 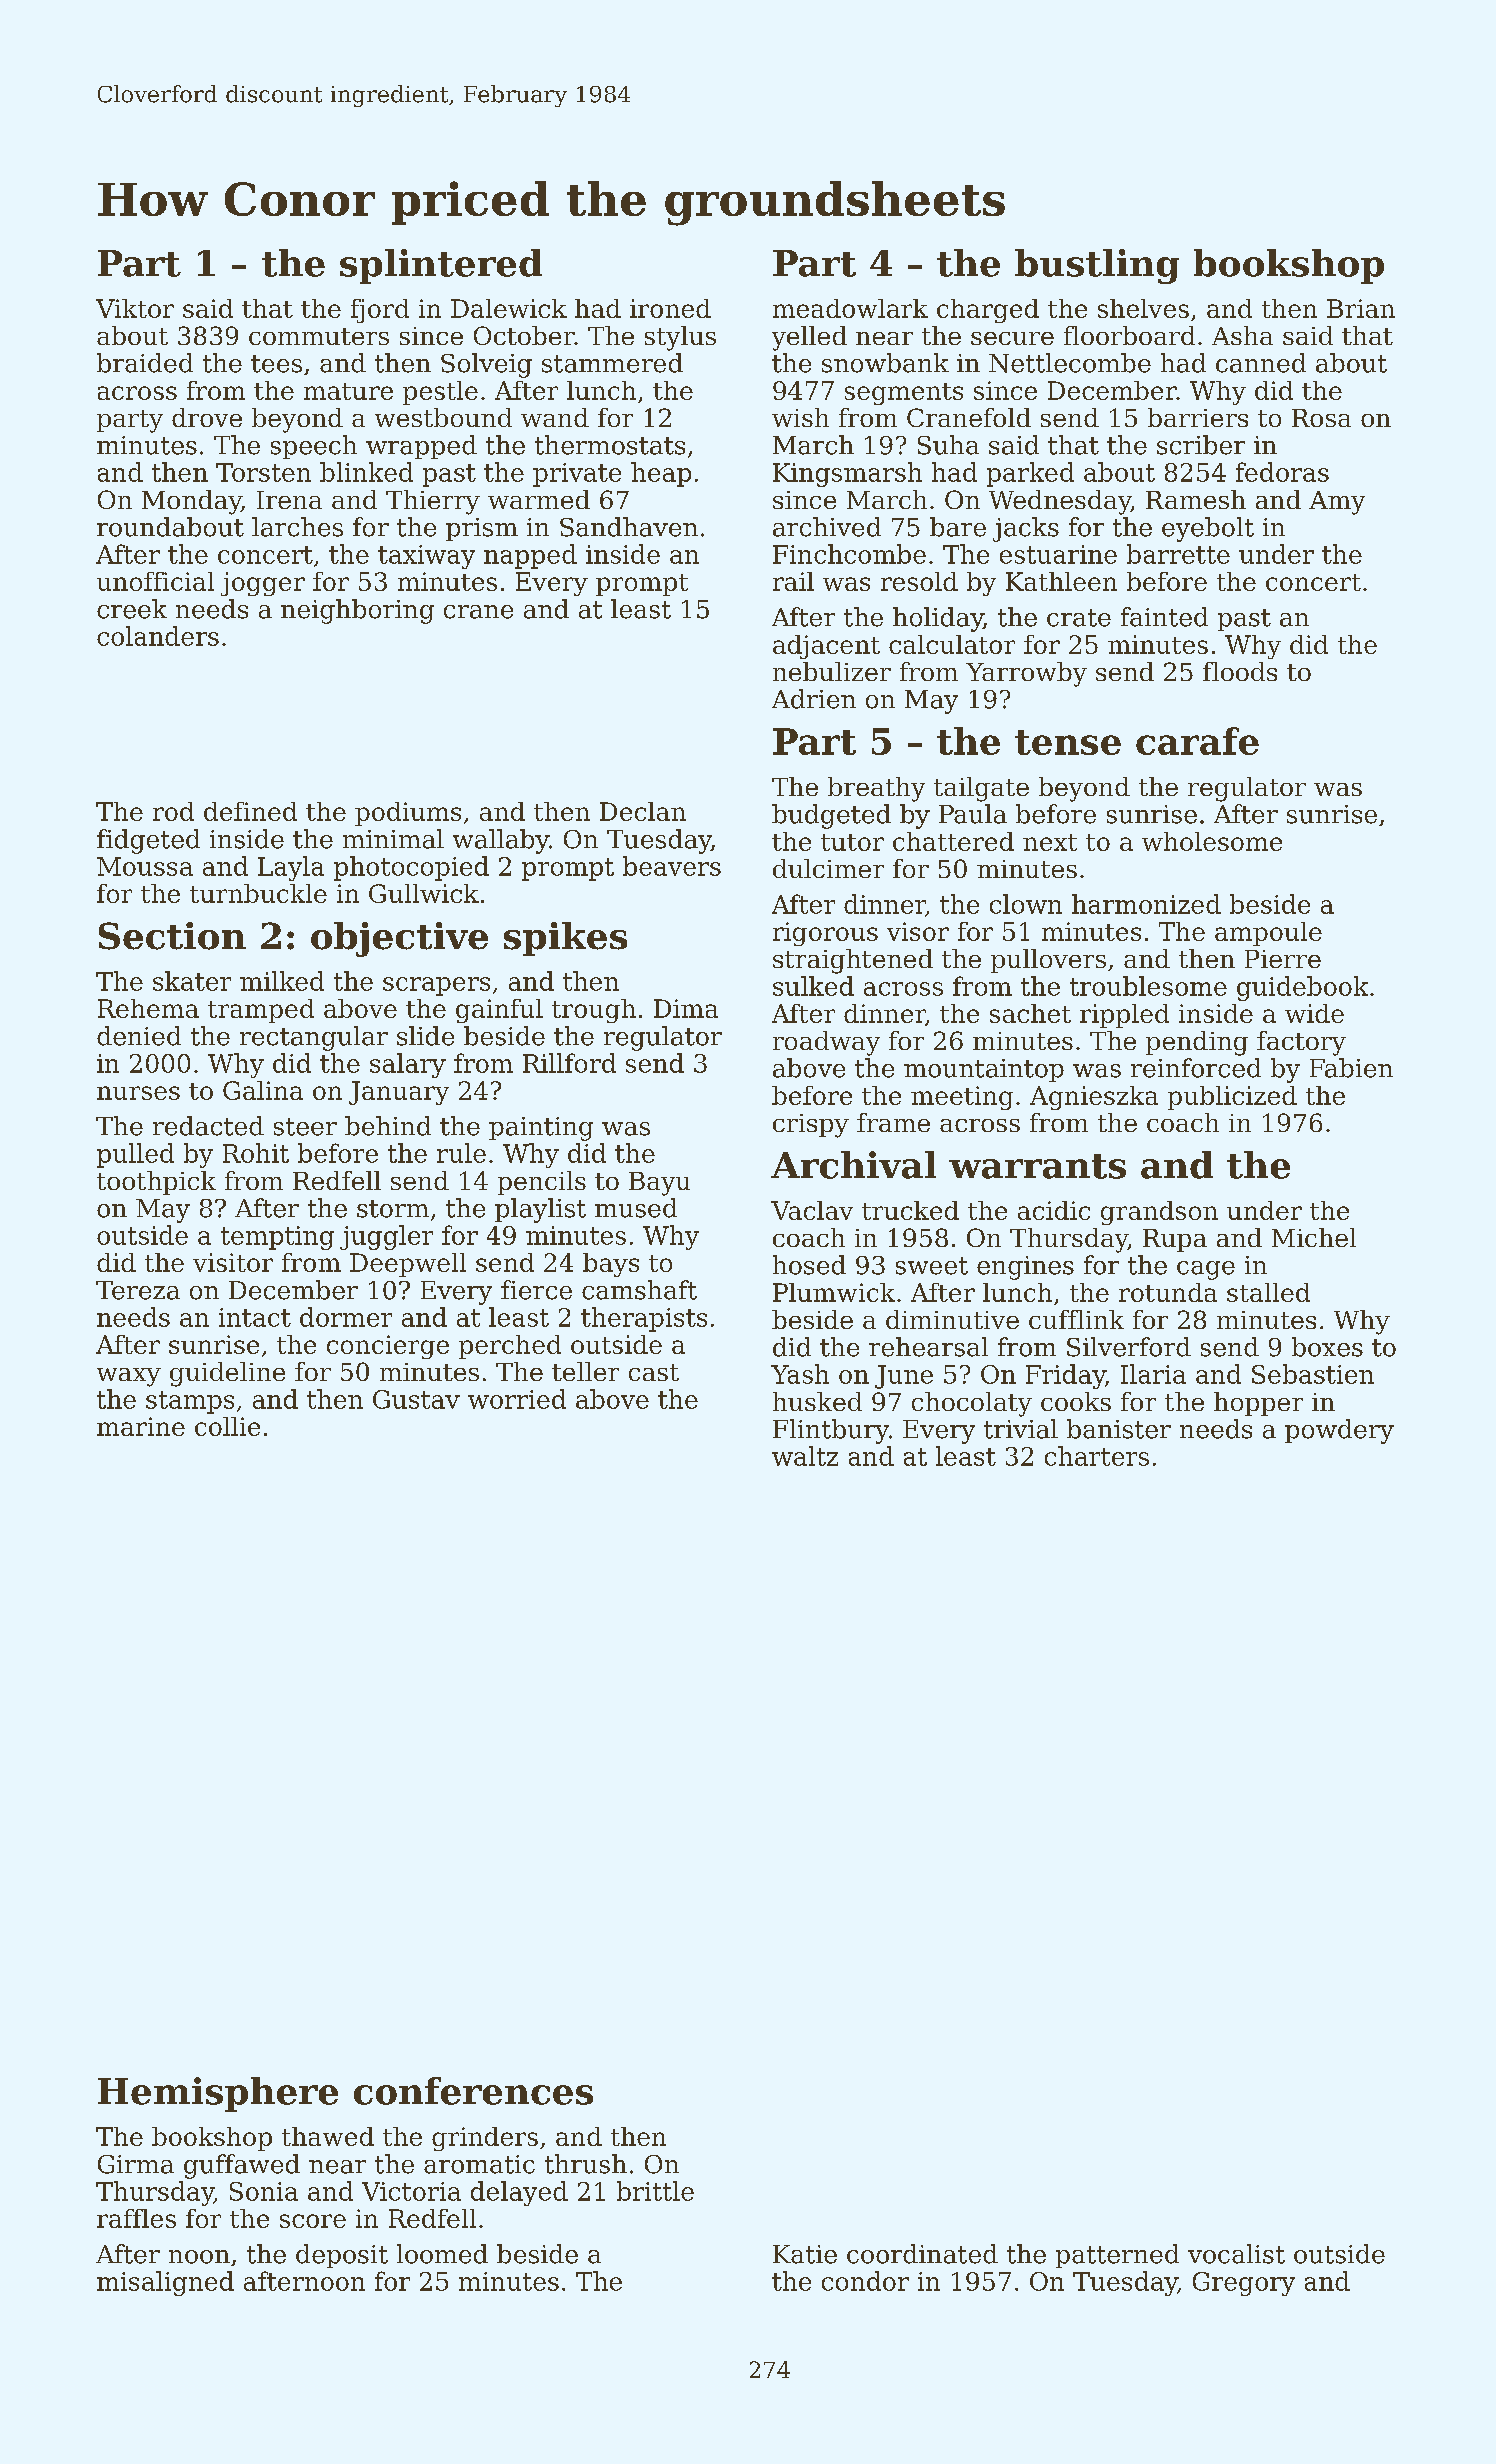 I want to click on vocalist, so click(x=1236, y=2254).
